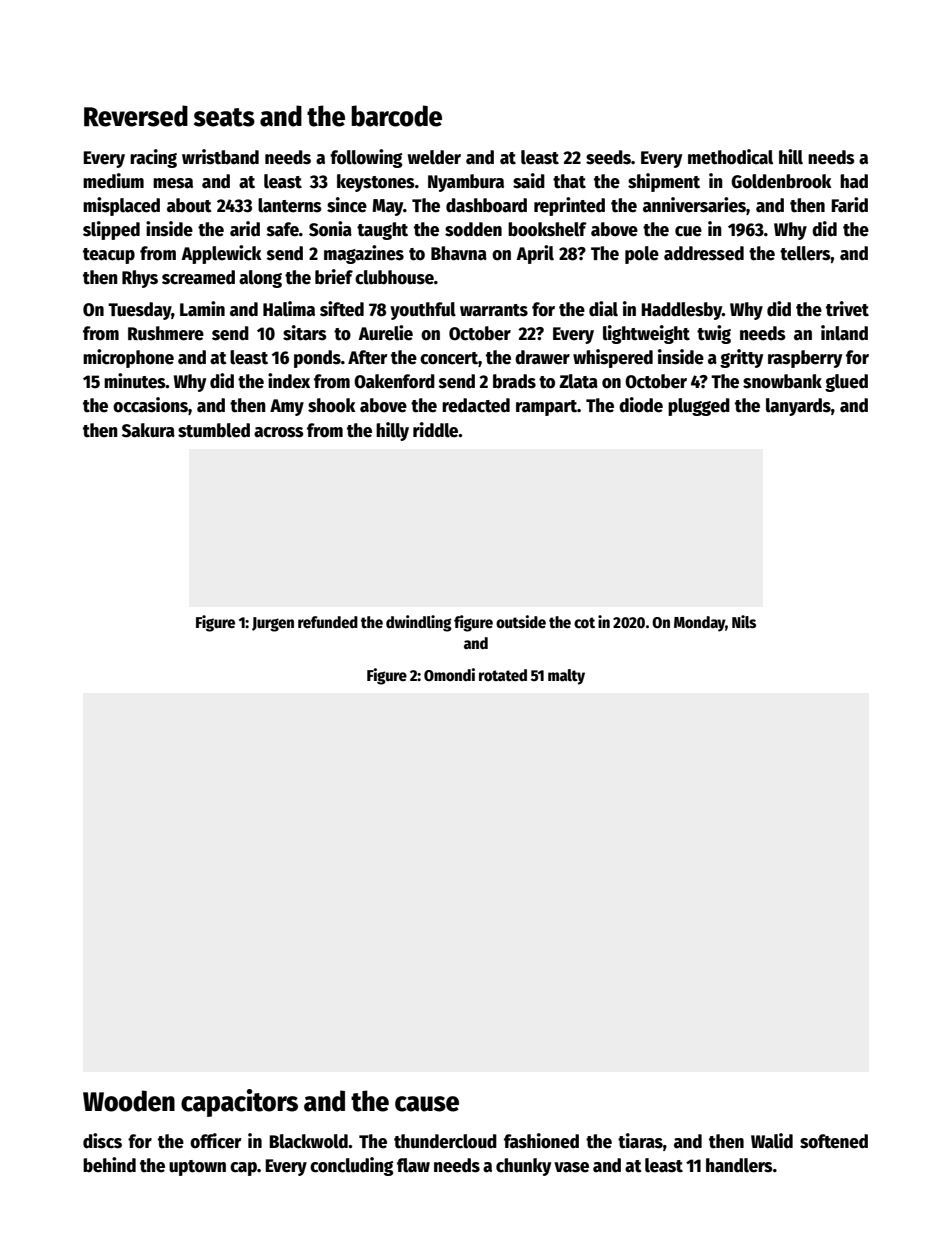 The image size is (952, 1233). Describe the element at coordinates (503, 675) in the document. I see `rotated` at that location.
